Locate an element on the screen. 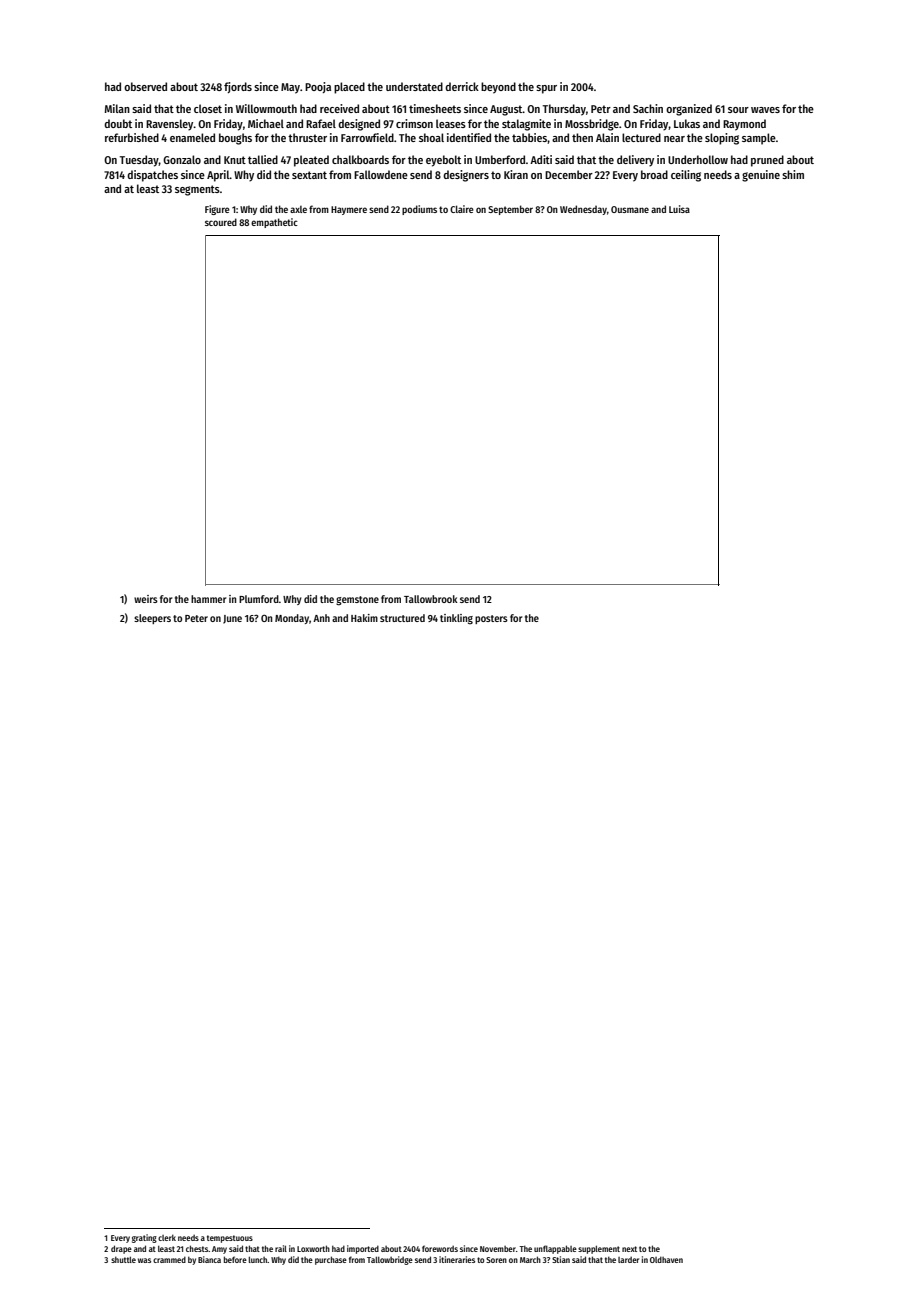 This screenshot has width=924, height=1308. Petr is located at coordinates (601, 109).
